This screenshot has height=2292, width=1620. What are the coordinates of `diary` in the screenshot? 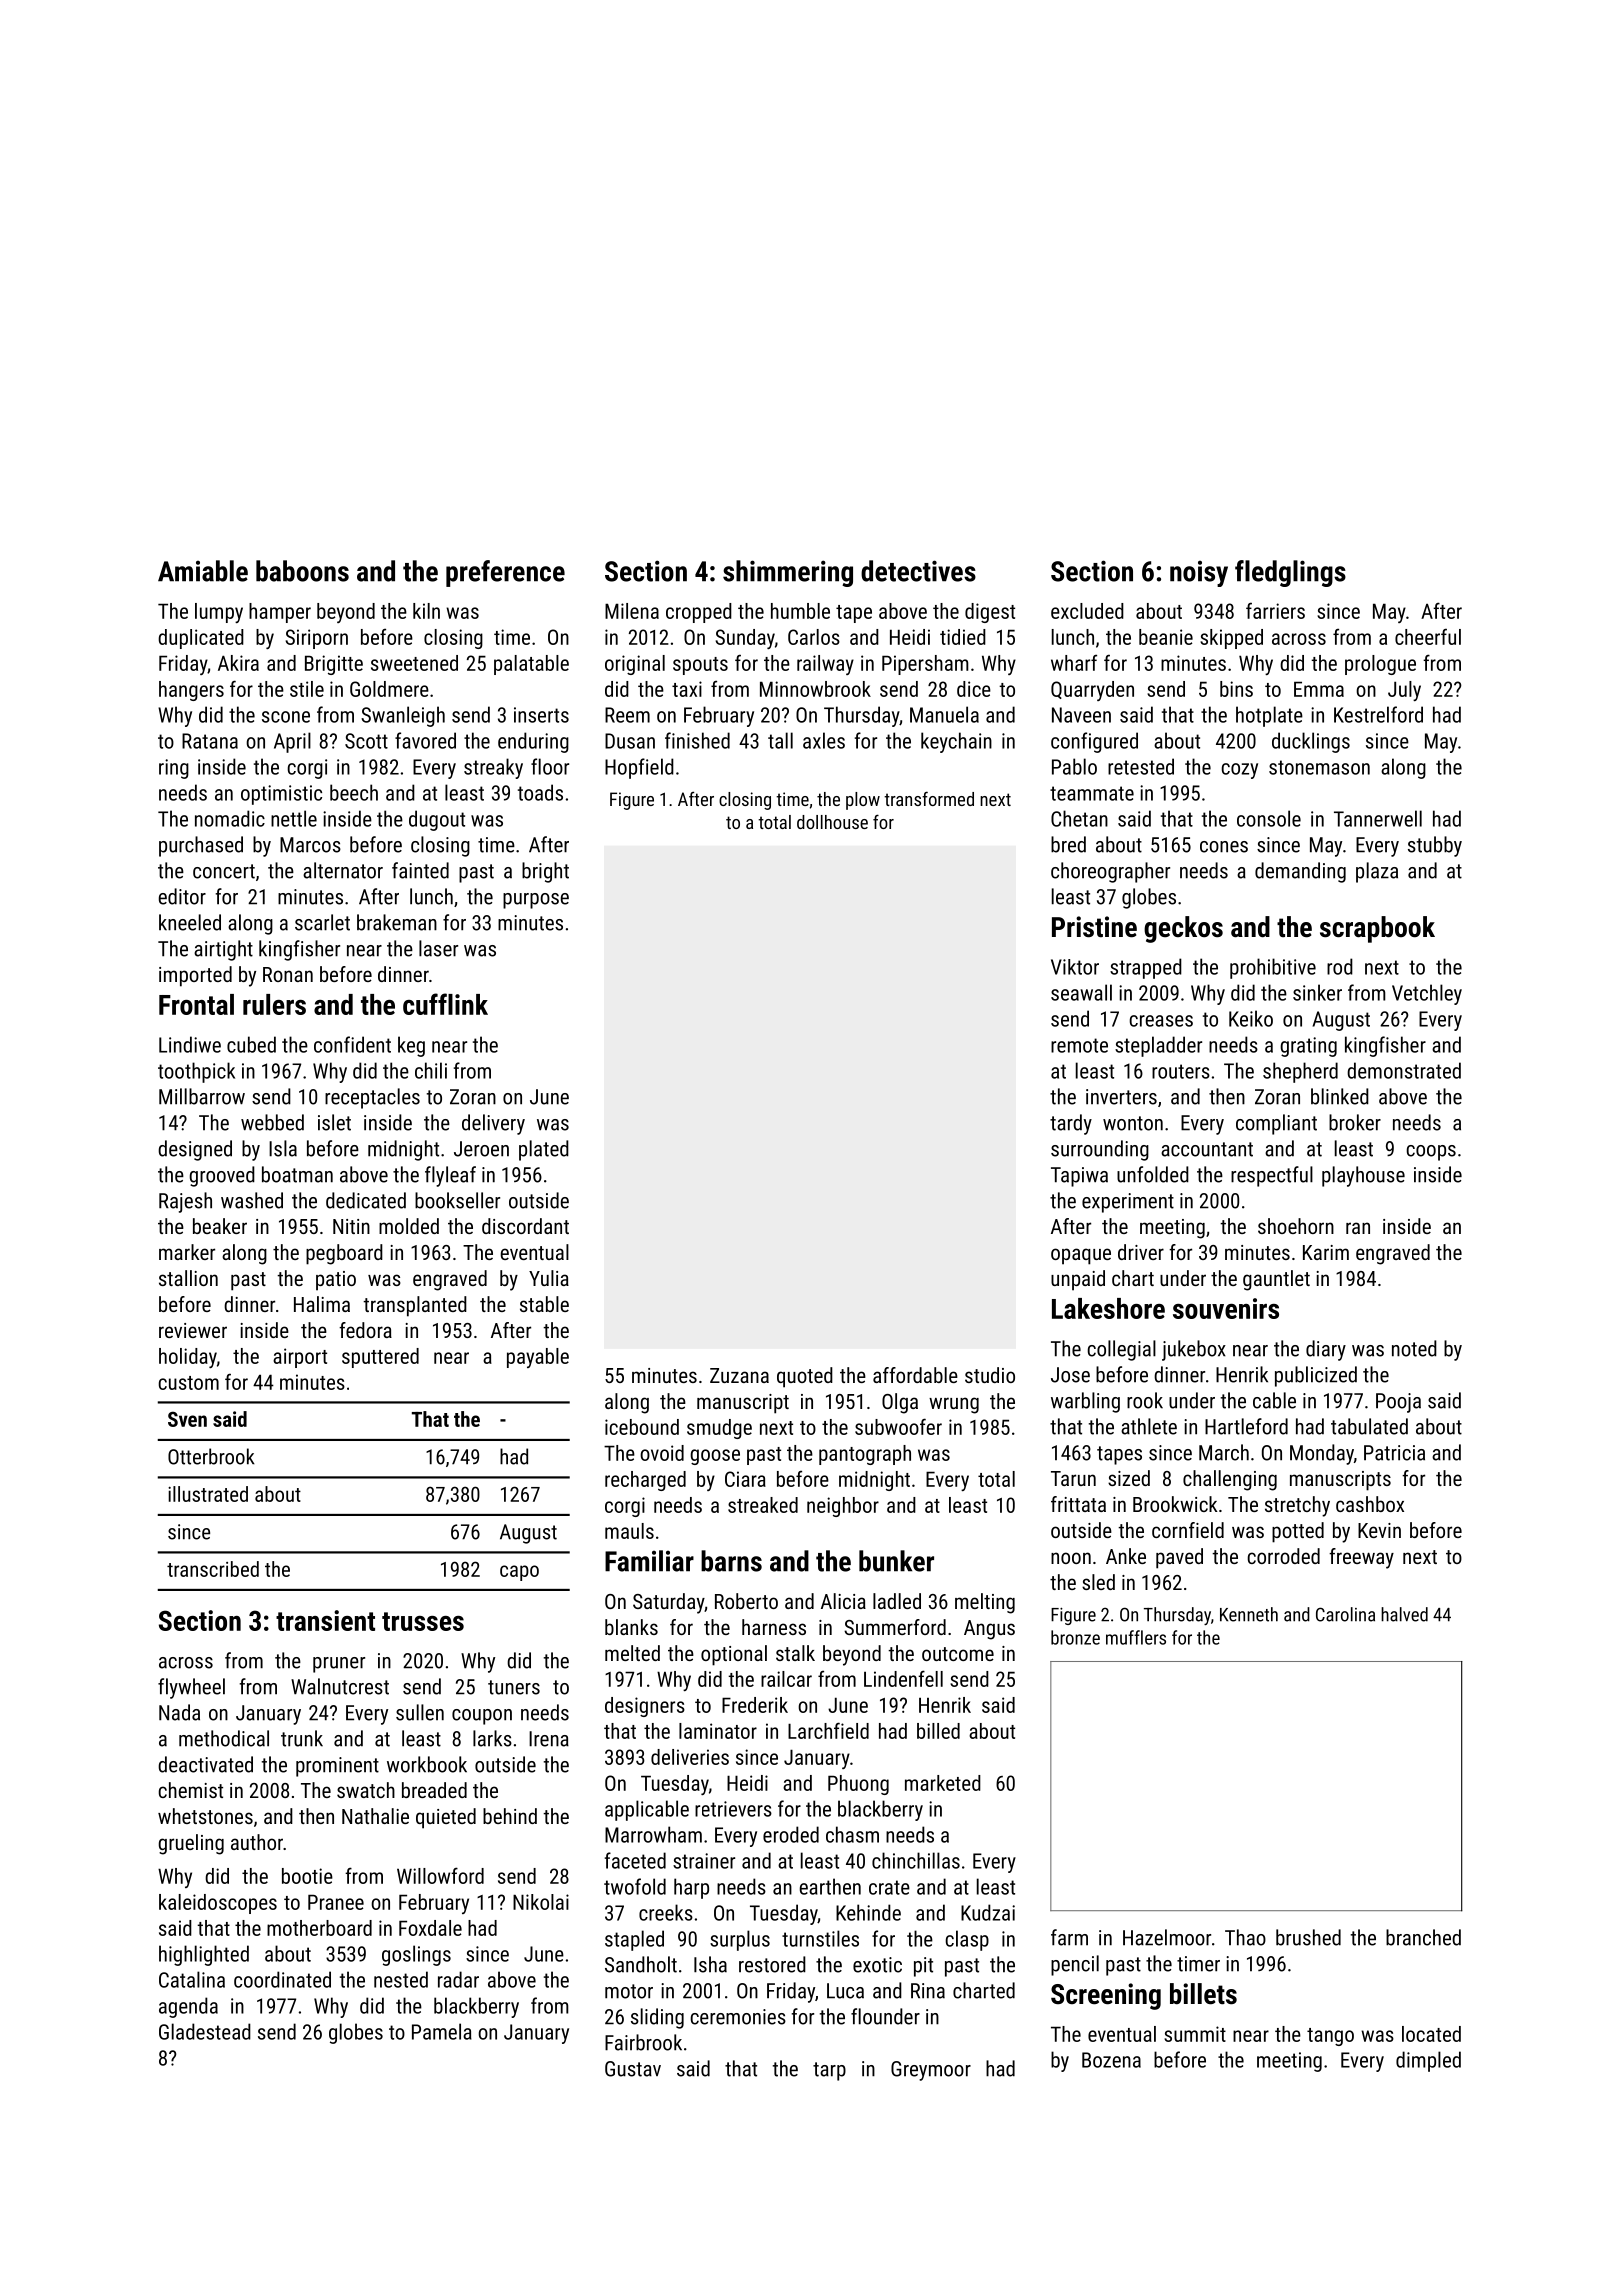 It's located at (1326, 1350).
